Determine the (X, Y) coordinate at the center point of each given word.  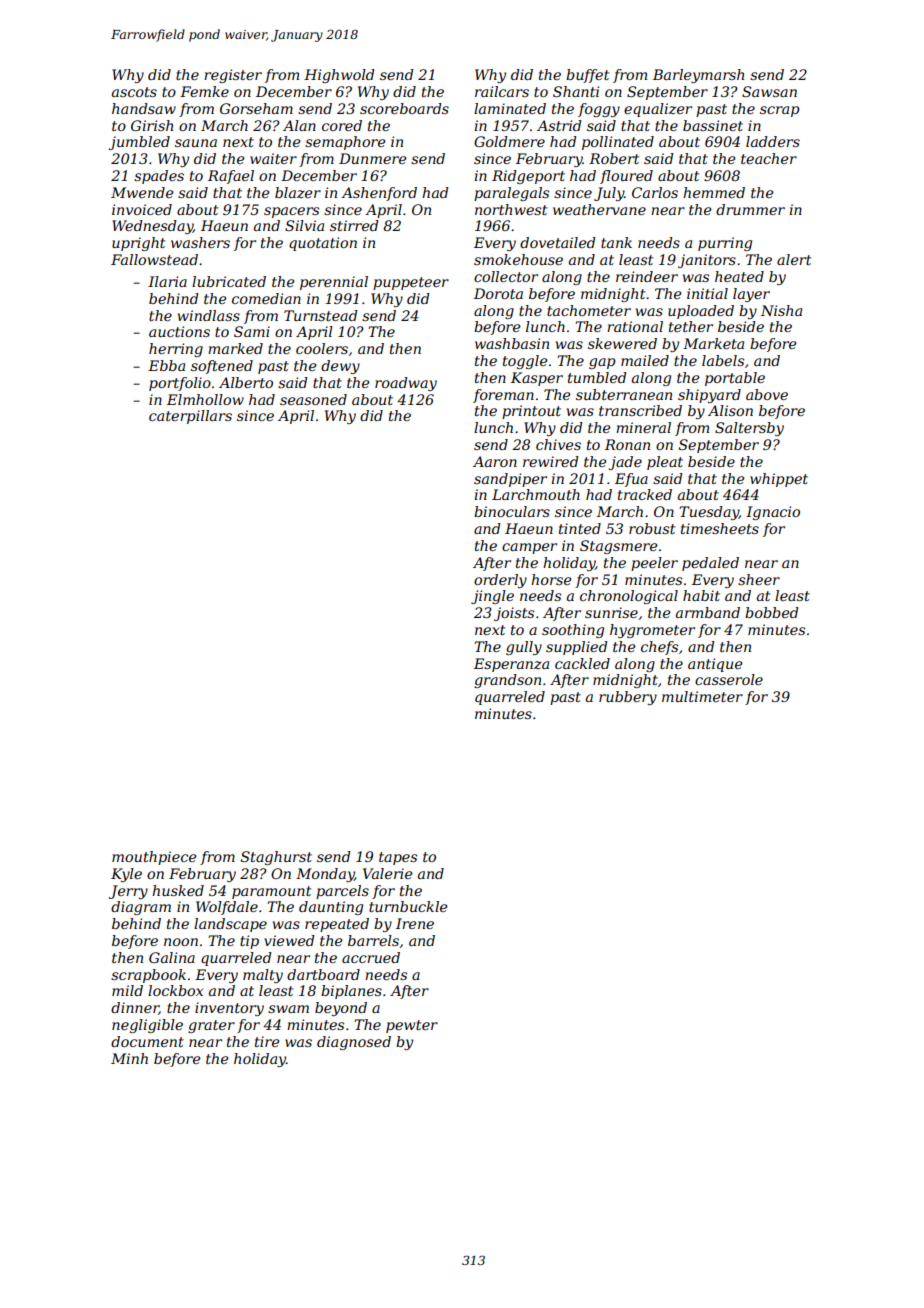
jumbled (139, 143)
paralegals (511, 194)
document (147, 1041)
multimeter (702, 696)
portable (735, 379)
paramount (271, 892)
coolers (322, 348)
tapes (398, 858)
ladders (773, 141)
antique (715, 665)
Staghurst (276, 858)
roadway (406, 384)
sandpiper (510, 480)
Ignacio (773, 513)
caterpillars (190, 417)
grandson (507, 681)
